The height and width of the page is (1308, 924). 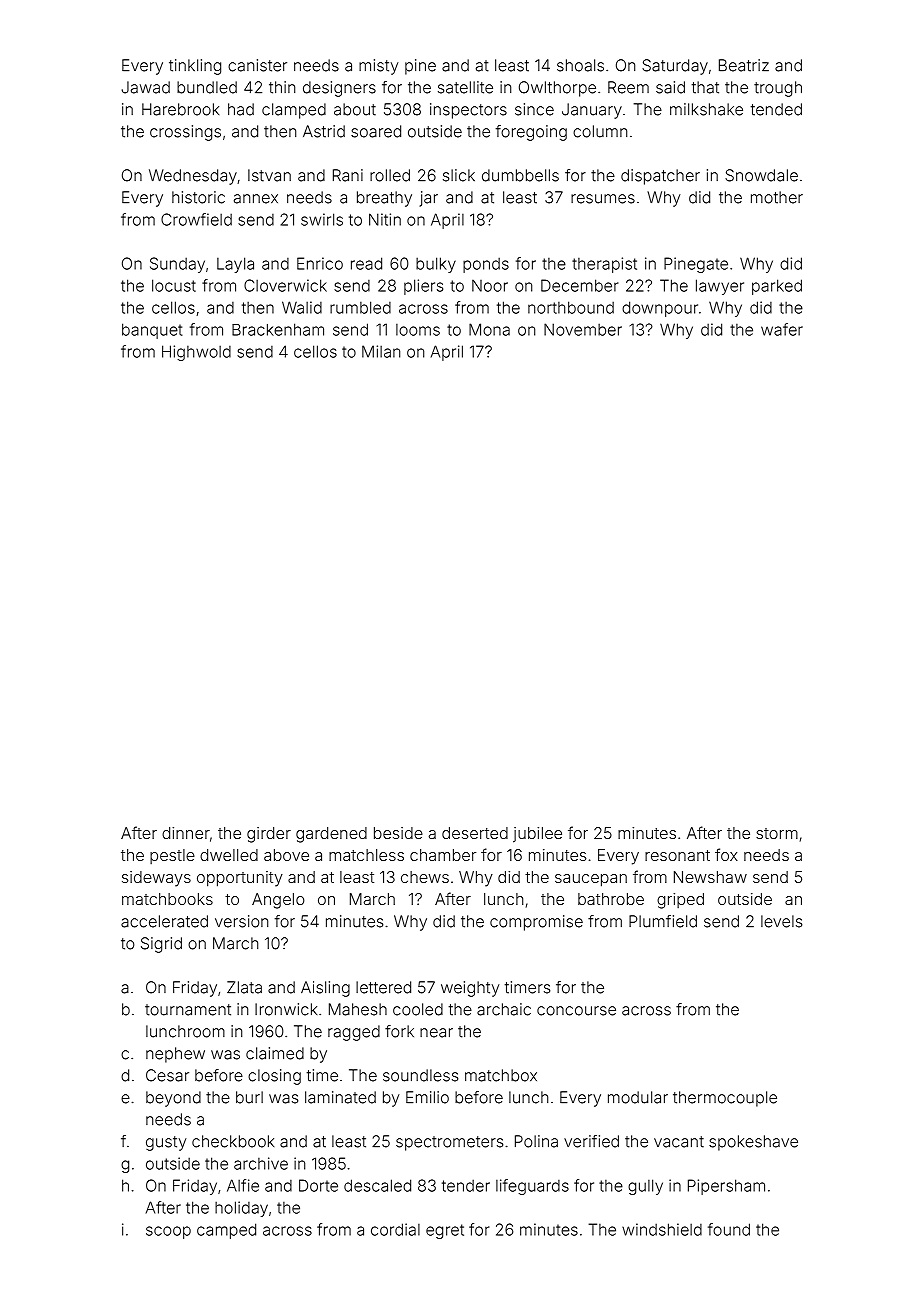 I want to click on jubilee, so click(x=537, y=835).
